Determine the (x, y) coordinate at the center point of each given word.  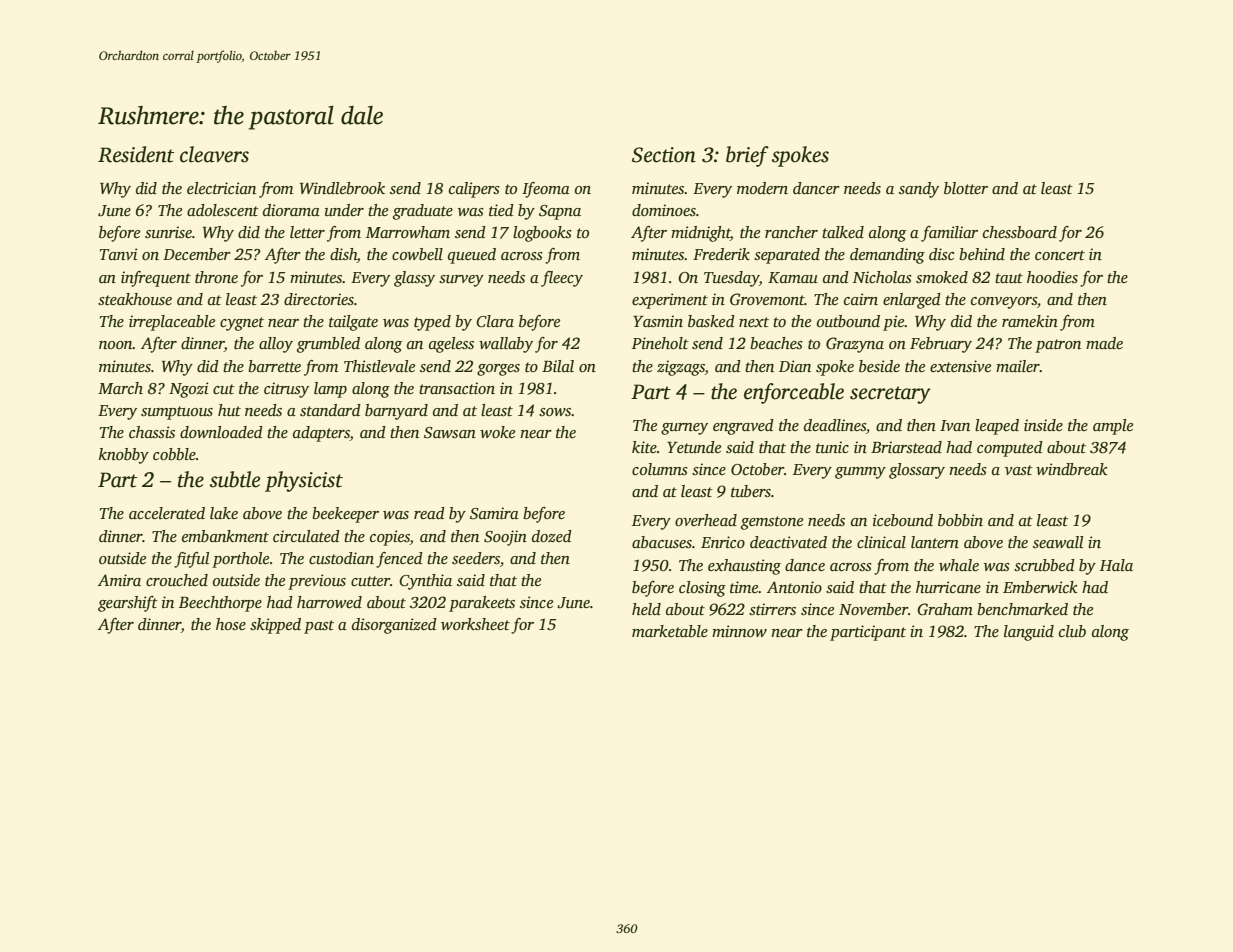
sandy (919, 190)
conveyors (1004, 303)
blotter (966, 188)
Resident (136, 154)
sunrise (168, 232)
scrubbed (1044, 565)
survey (461, 281)
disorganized (394, 626)
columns (660, 469)
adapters (321, 434)
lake (224, 513)
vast (1019, 470)
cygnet (242, 324)
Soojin (505, 538)
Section (664, 155)
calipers (474, 190)
